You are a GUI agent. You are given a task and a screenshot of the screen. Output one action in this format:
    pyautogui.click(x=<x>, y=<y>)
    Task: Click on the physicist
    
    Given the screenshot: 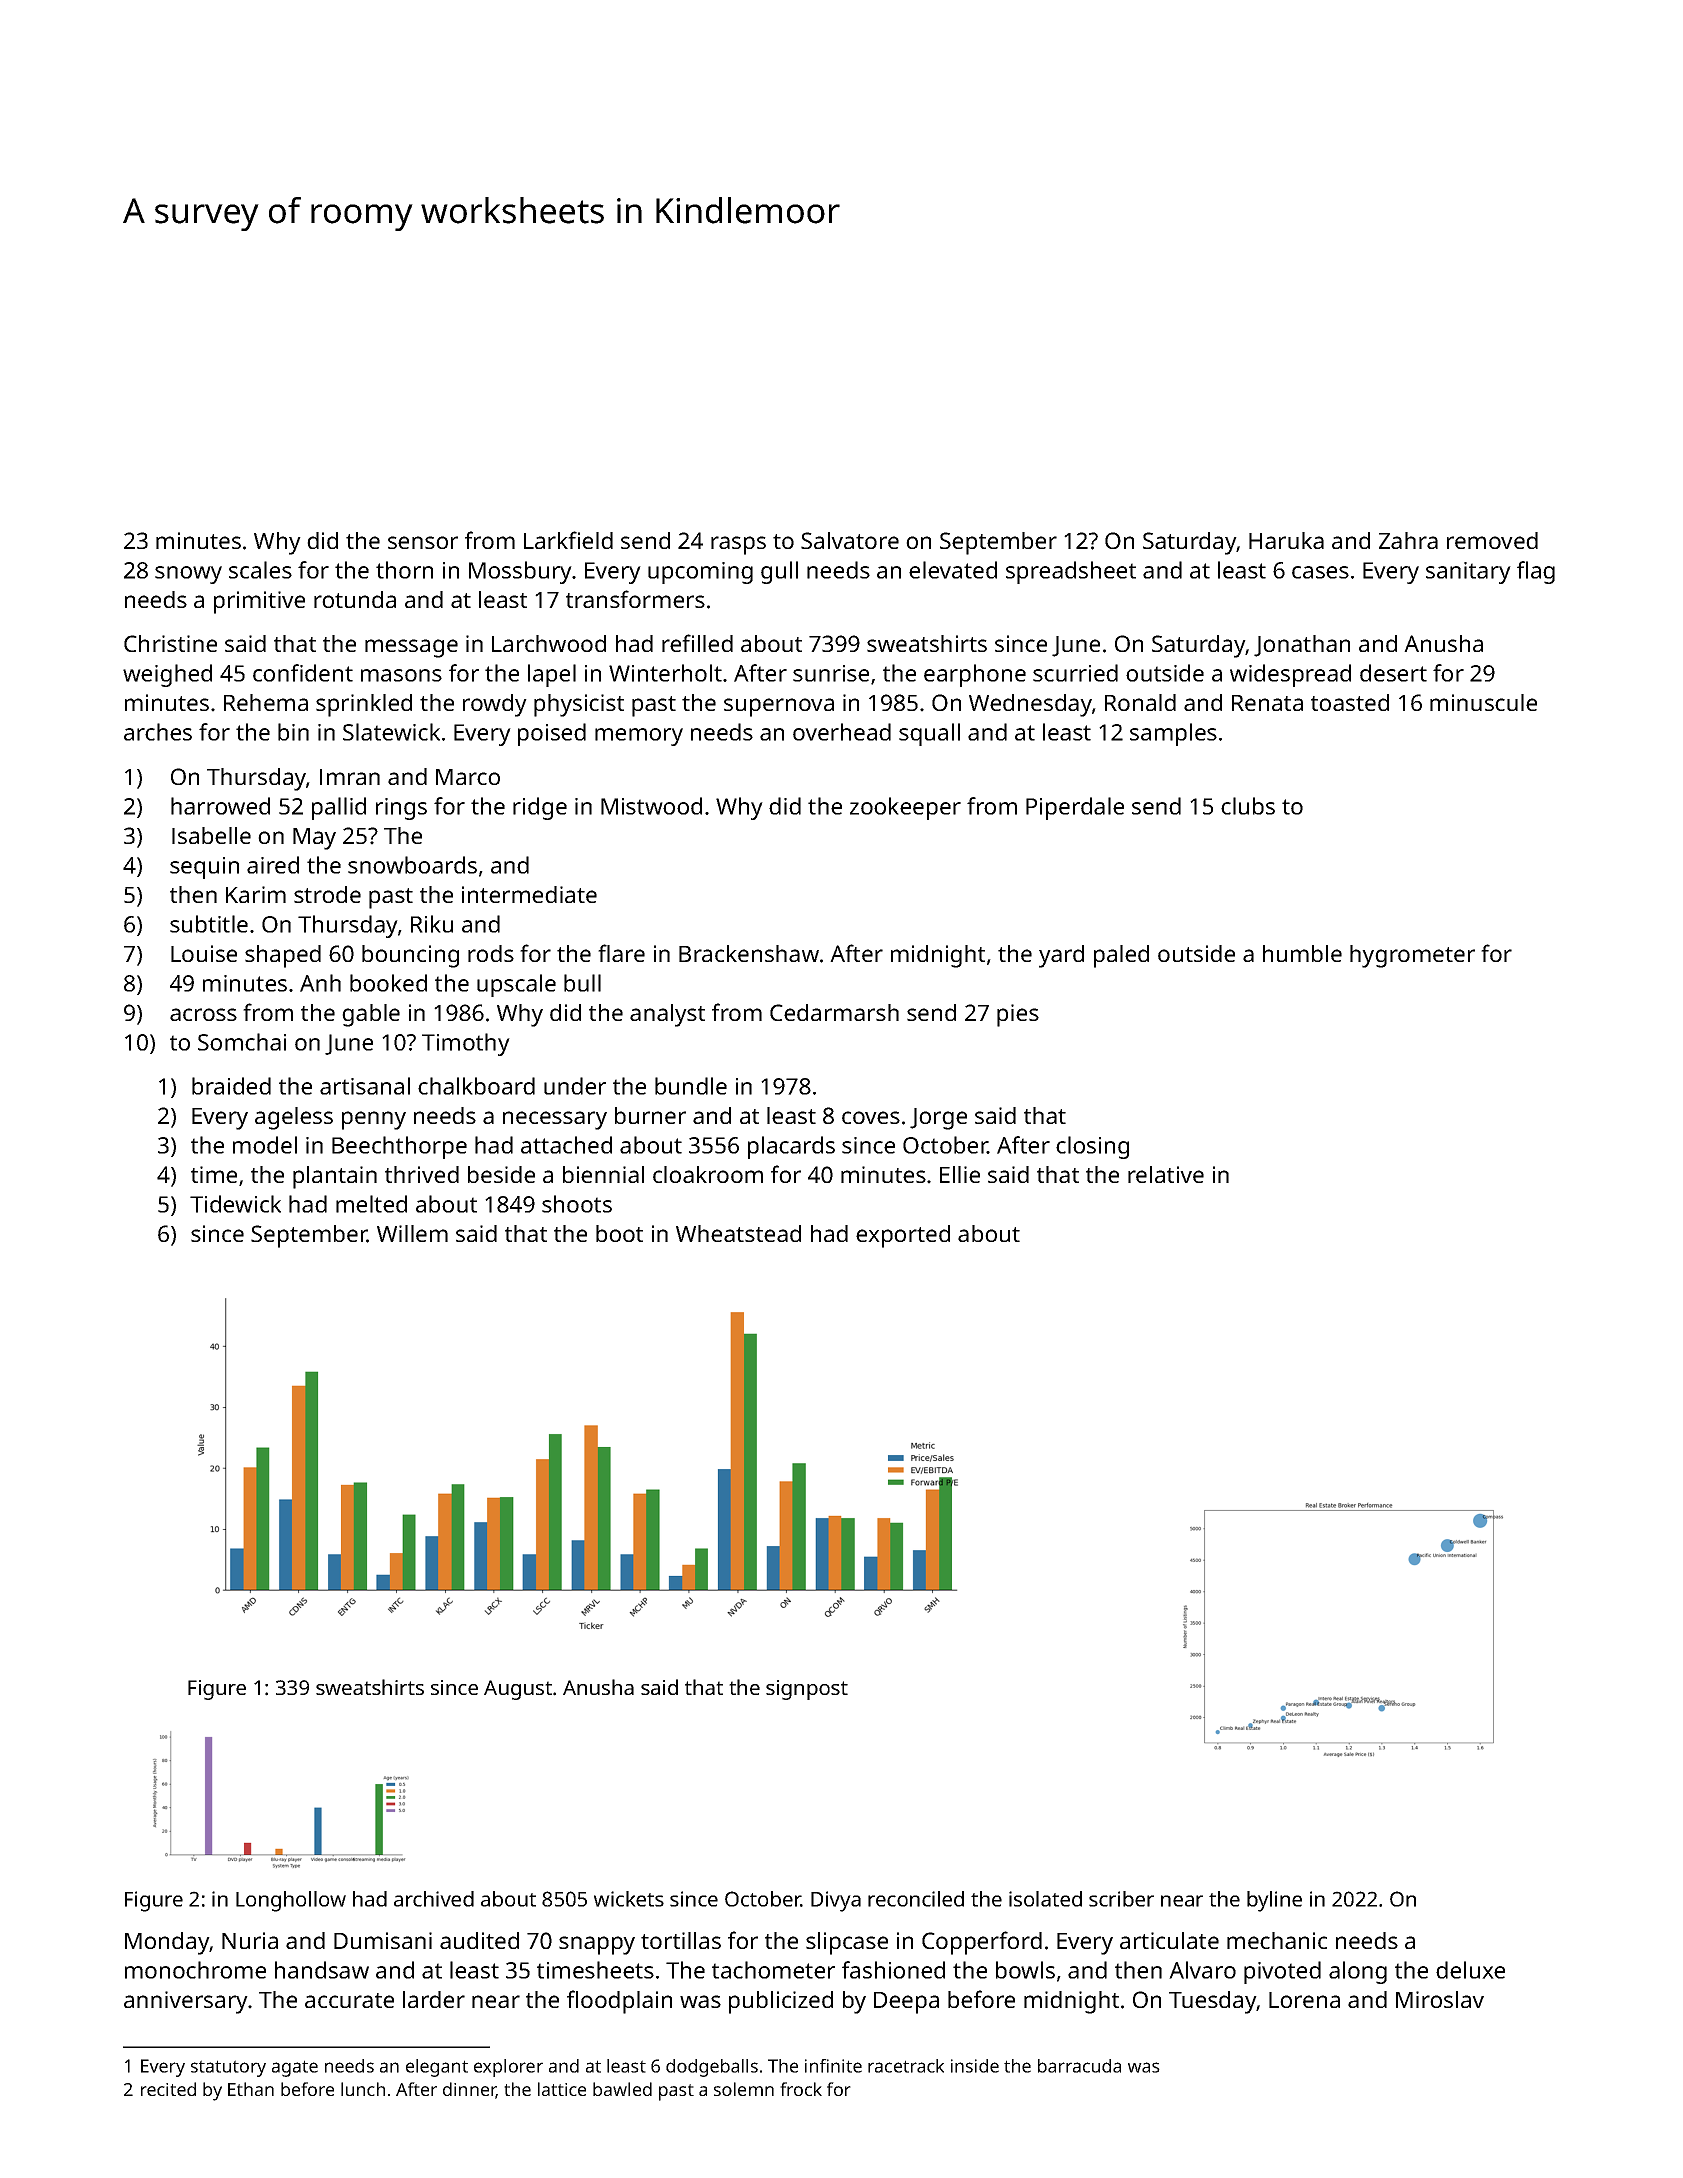 What is the action you would take?
    pyautogui.click(x=579, y=705)
